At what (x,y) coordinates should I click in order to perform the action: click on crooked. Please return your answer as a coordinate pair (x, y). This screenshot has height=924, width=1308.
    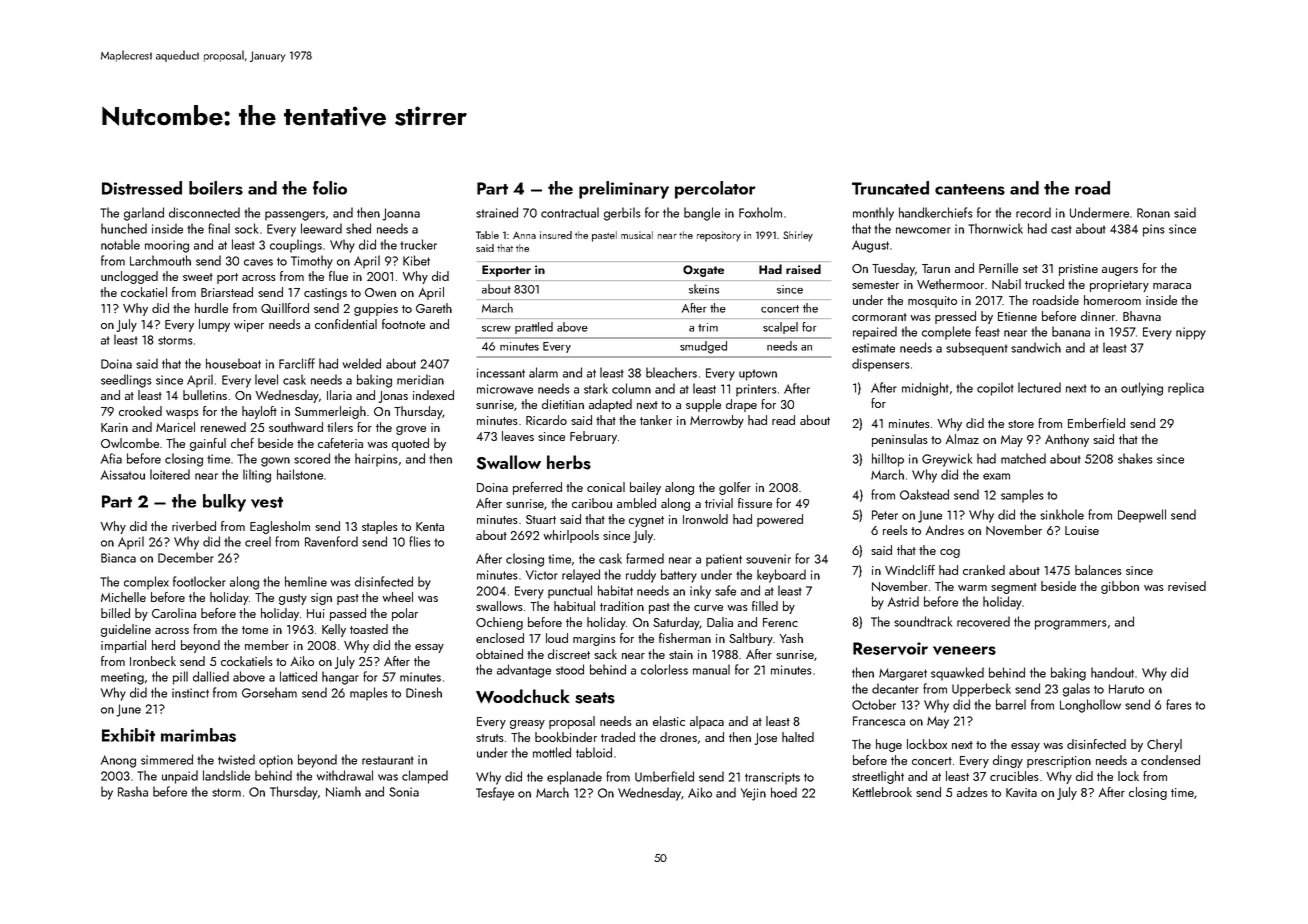
    Looking at the image, I should click on (140, 411).
